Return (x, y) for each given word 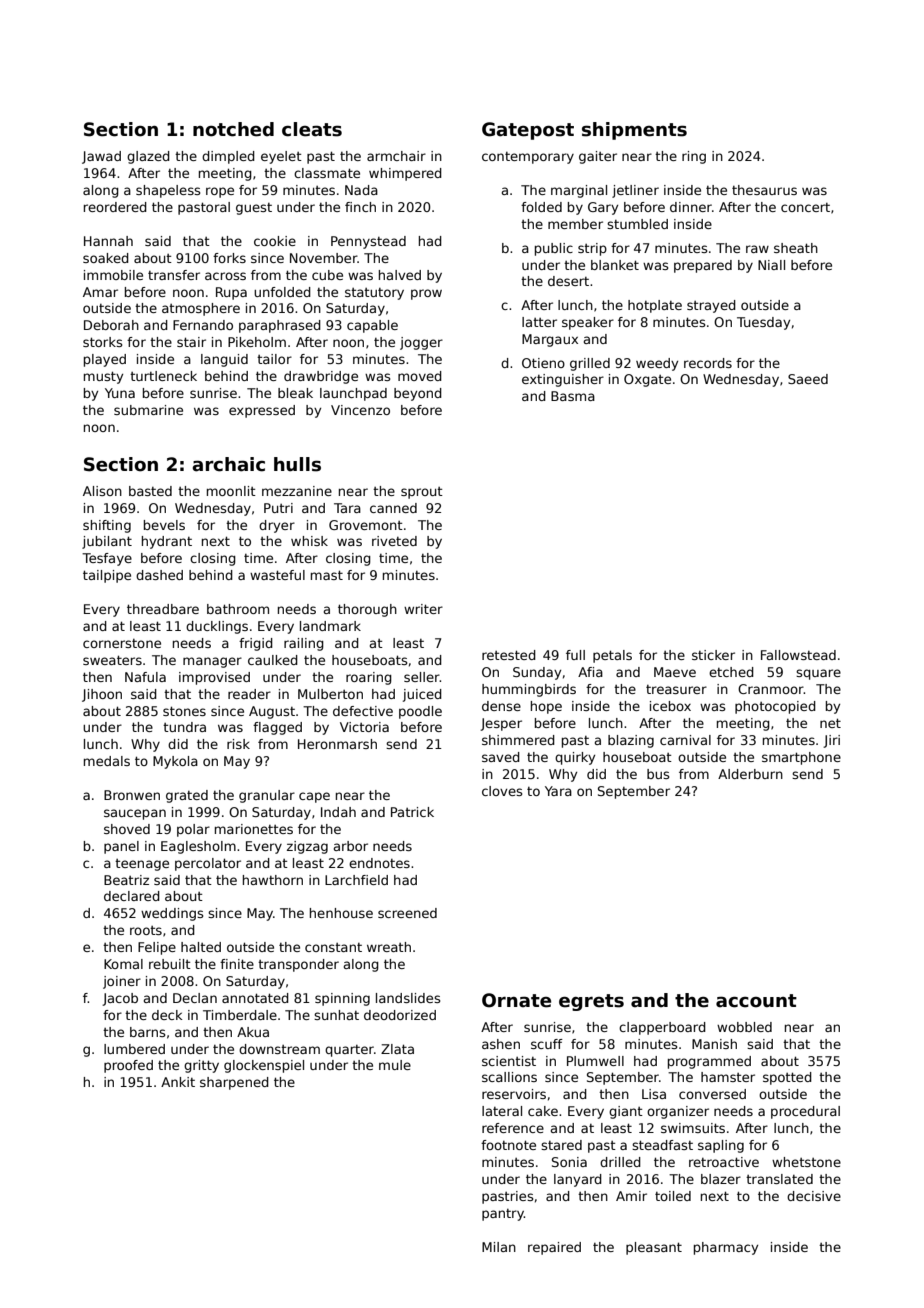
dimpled (228, 157)
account (756, 1001)
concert (805, 207)
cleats (312, 129)
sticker (713, 655)
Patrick (412, 812)
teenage (142, 865)
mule (395, 1065)
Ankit (178, 1082)
